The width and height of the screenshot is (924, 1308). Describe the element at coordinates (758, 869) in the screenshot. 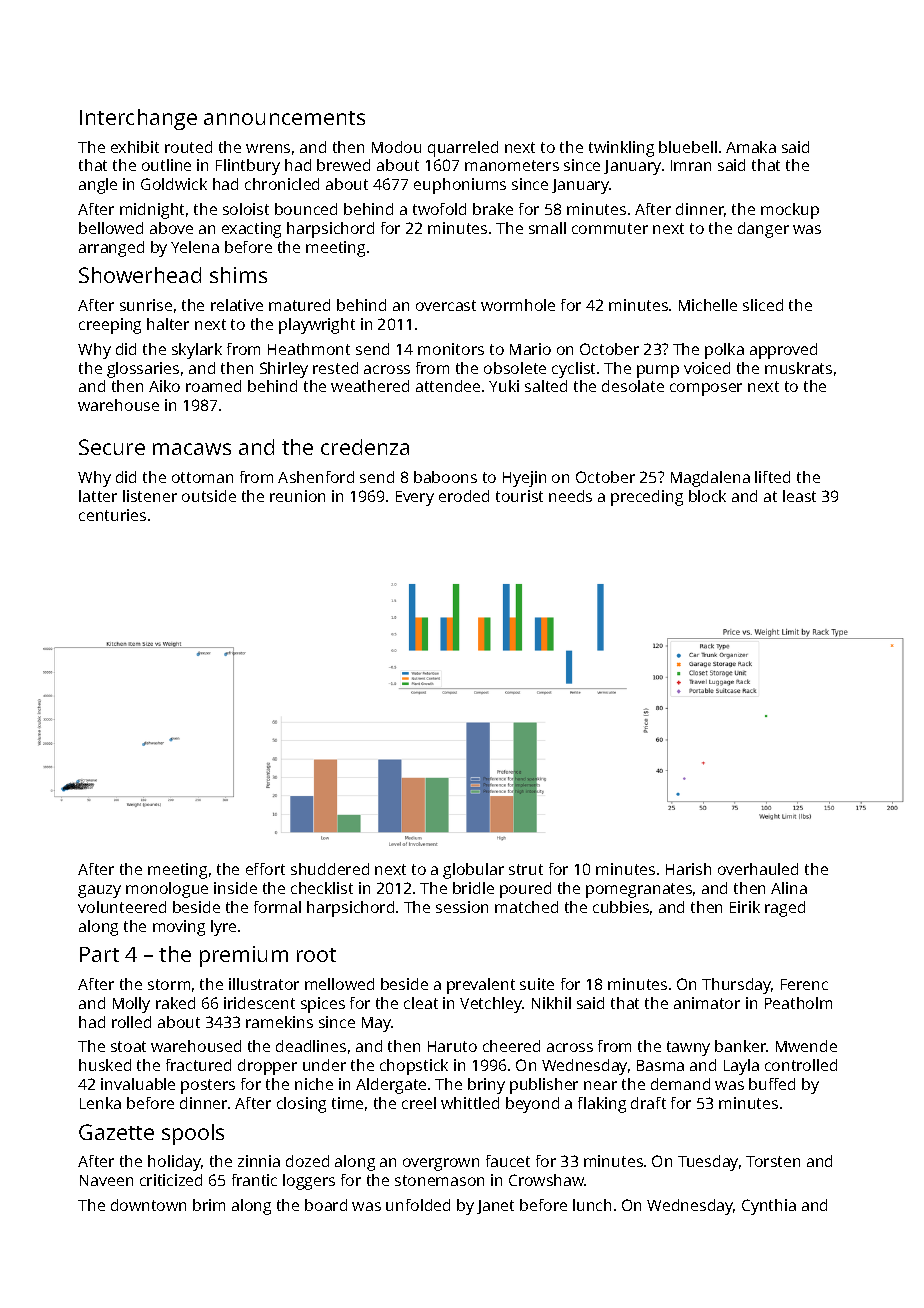

I see `overhauled` at that location.
